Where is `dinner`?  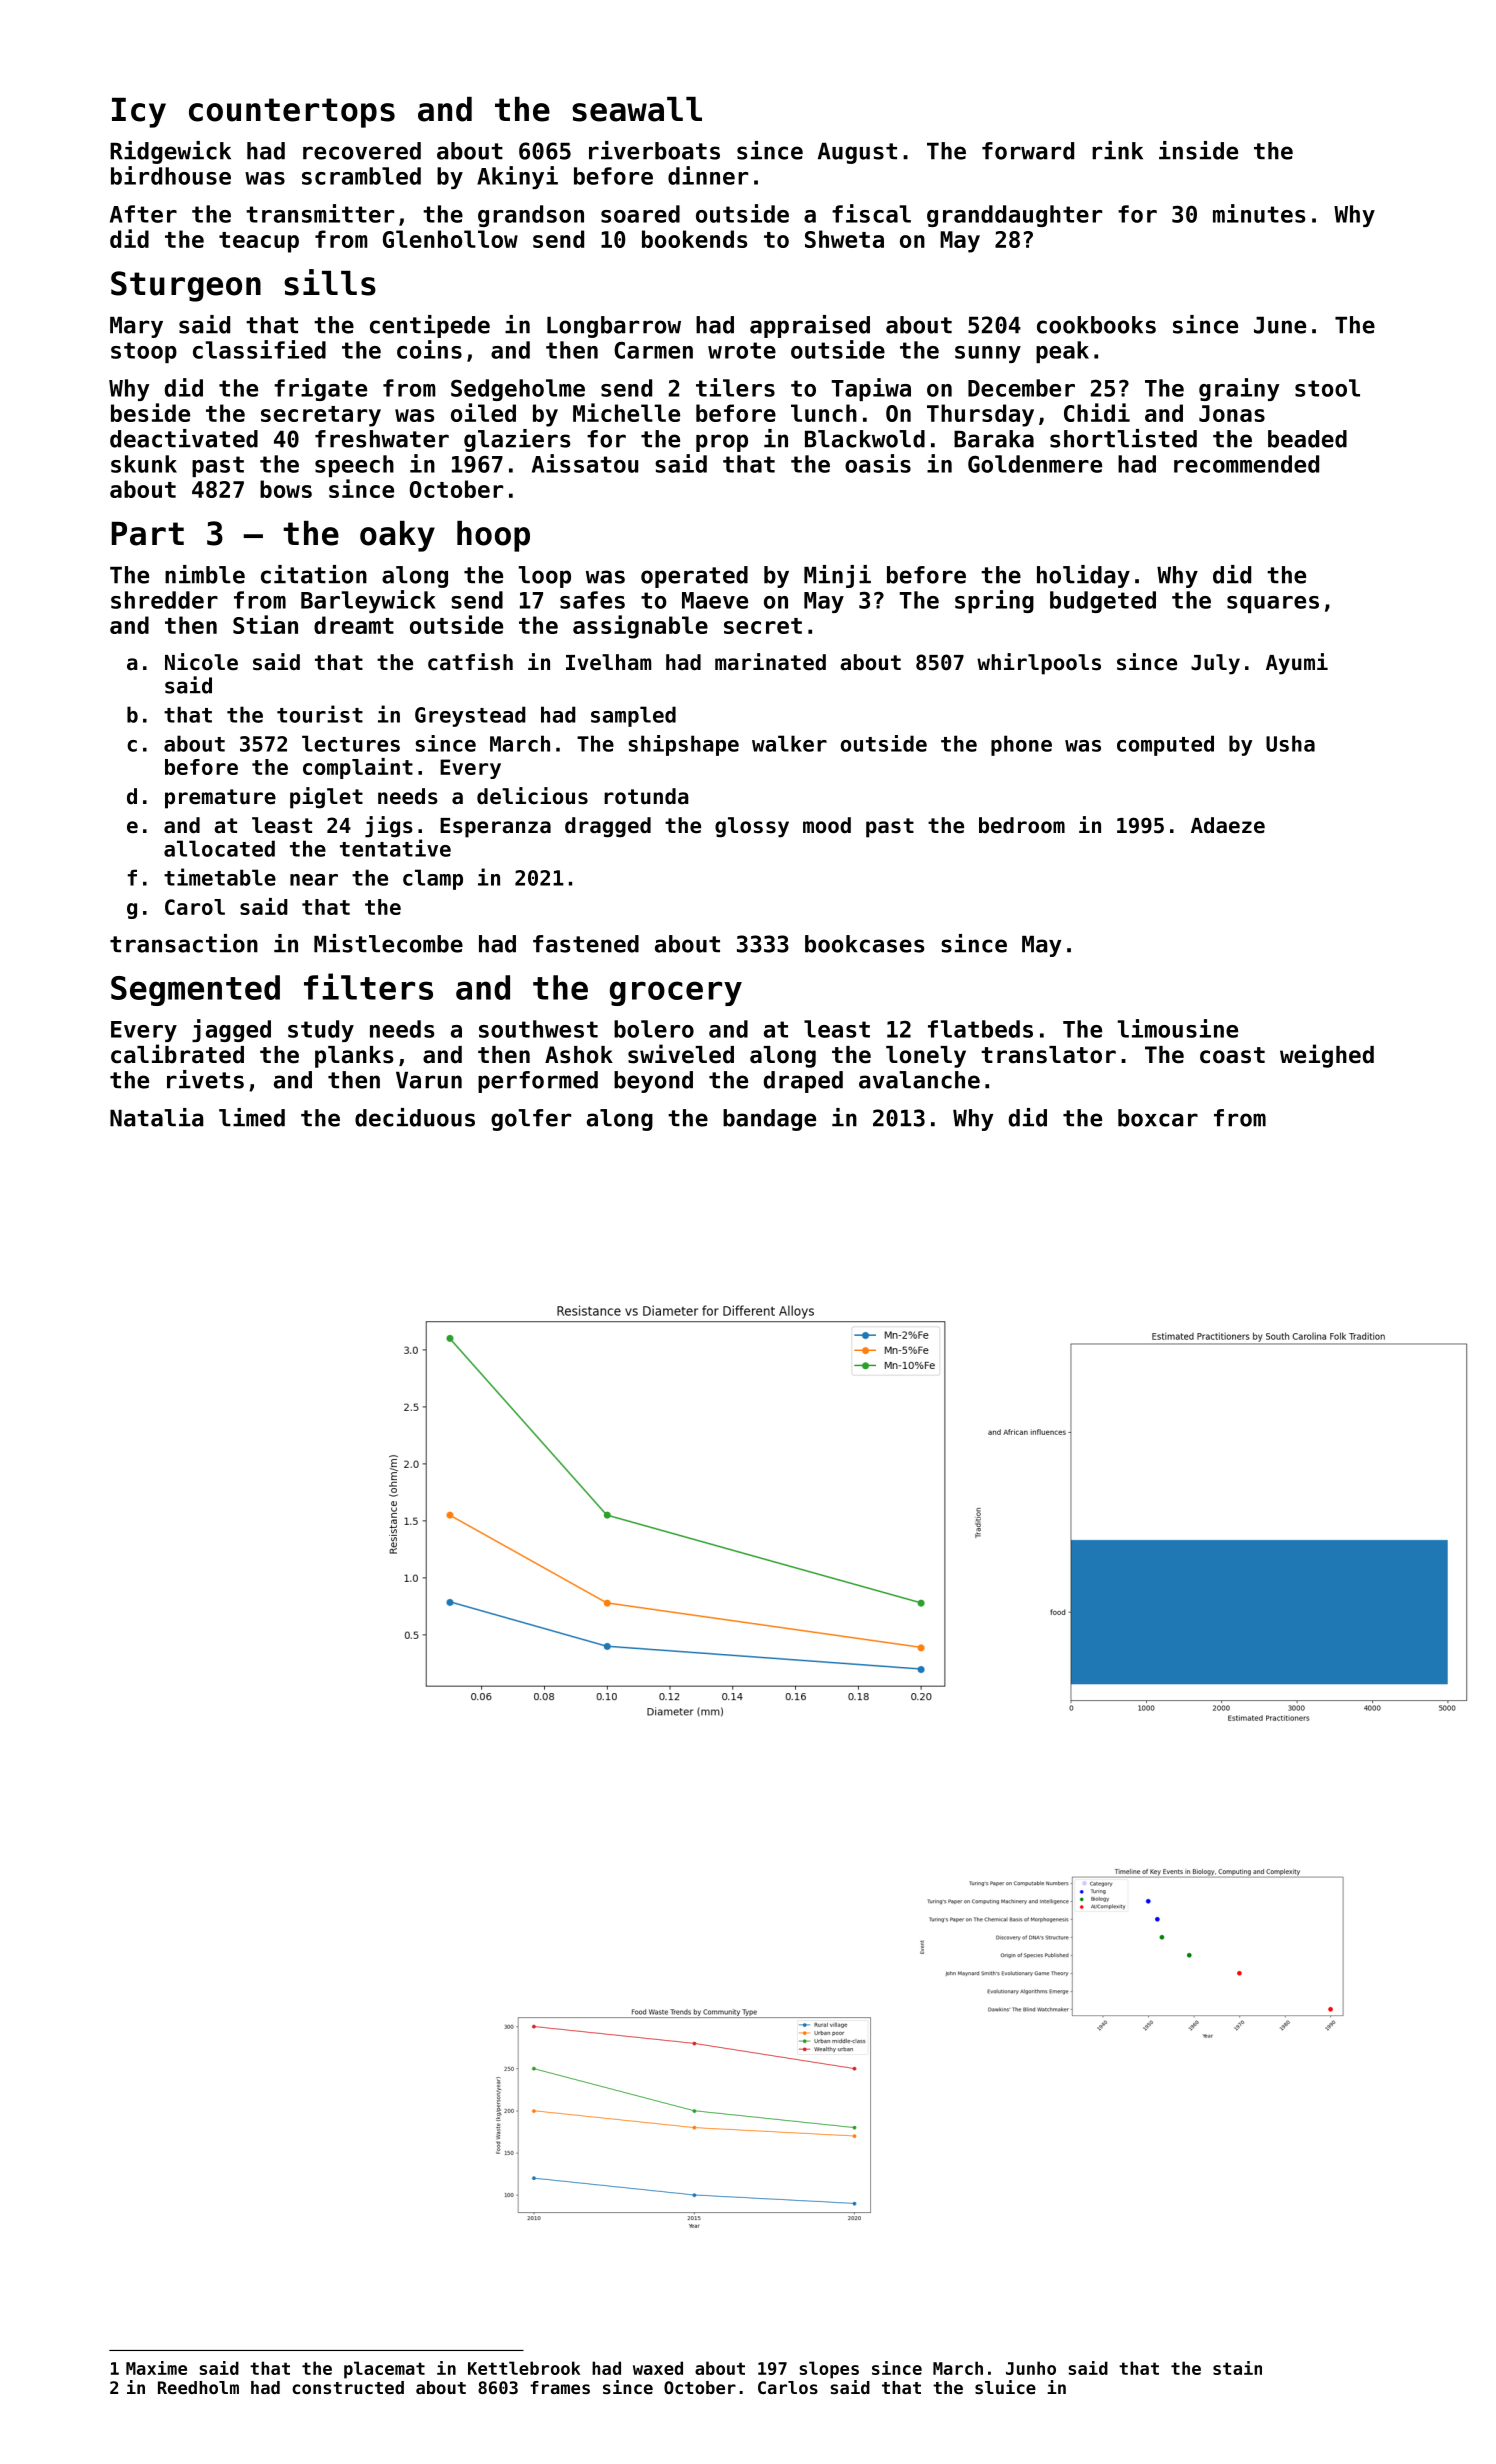
dinner is located at coordinates (708, 175).
